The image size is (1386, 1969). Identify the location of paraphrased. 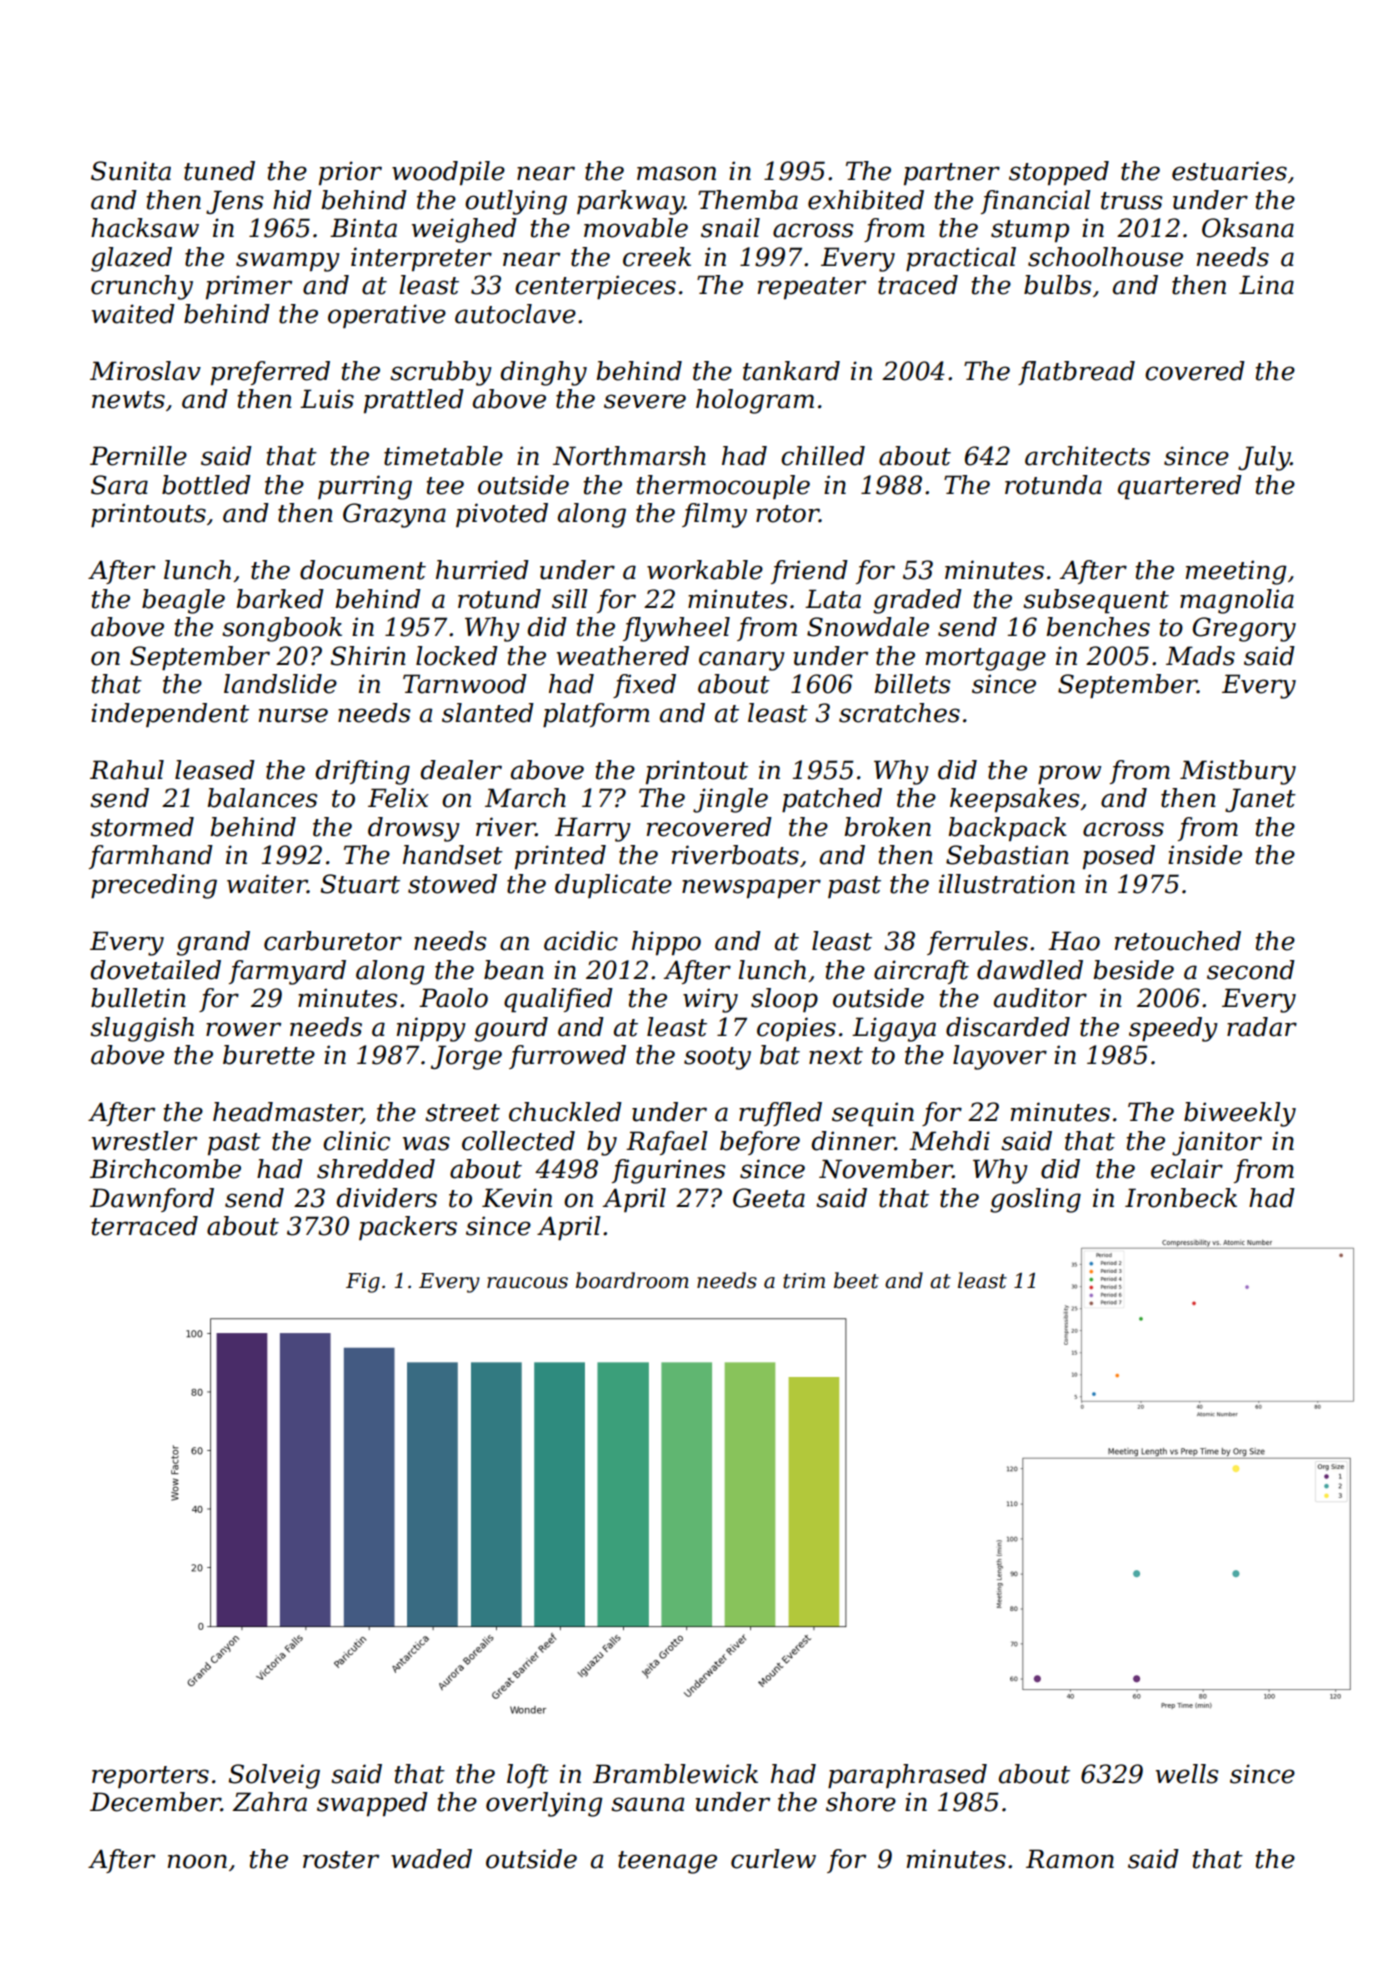
(907, 1776).
